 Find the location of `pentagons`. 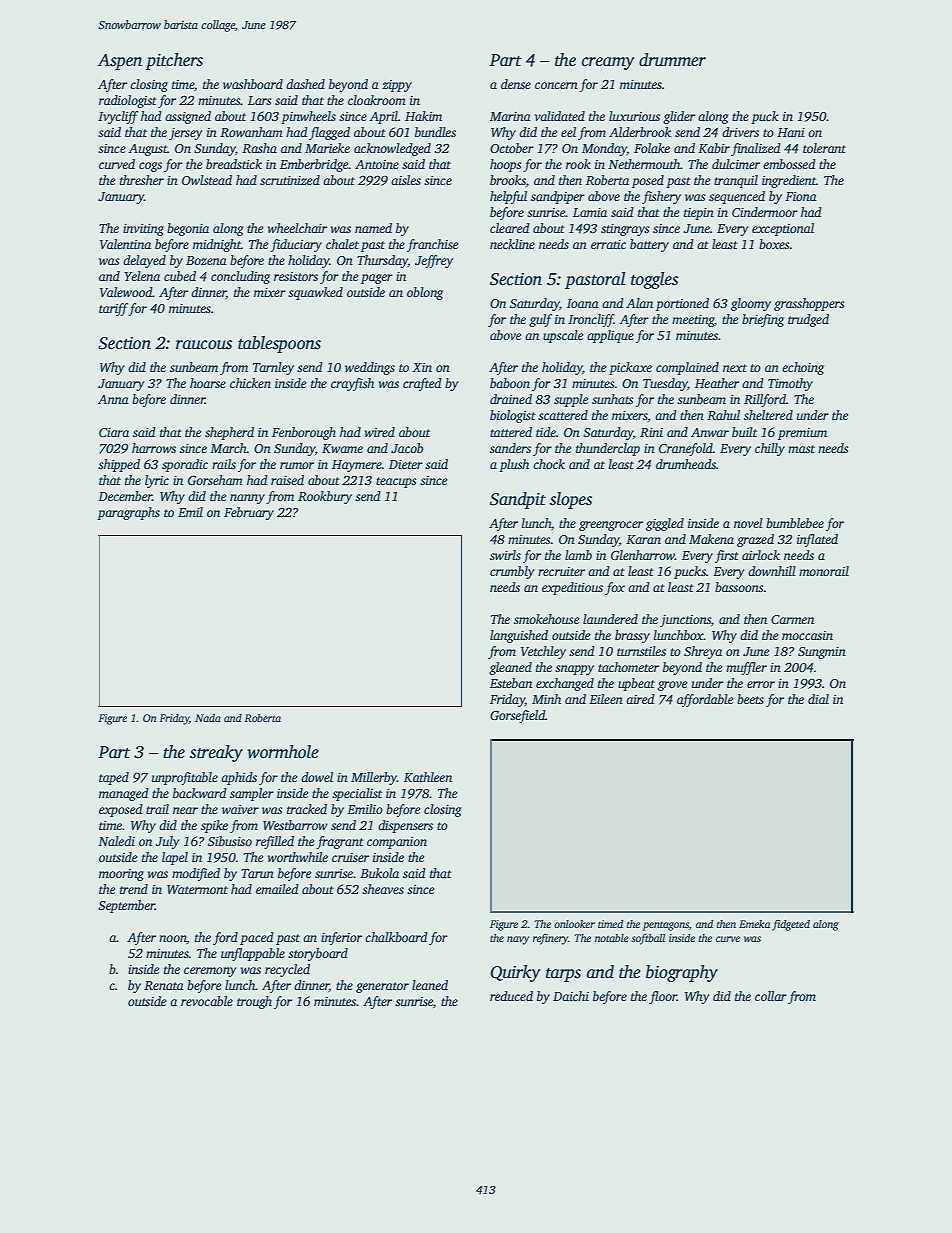

pentagons is located at coordinates (666, 926).
